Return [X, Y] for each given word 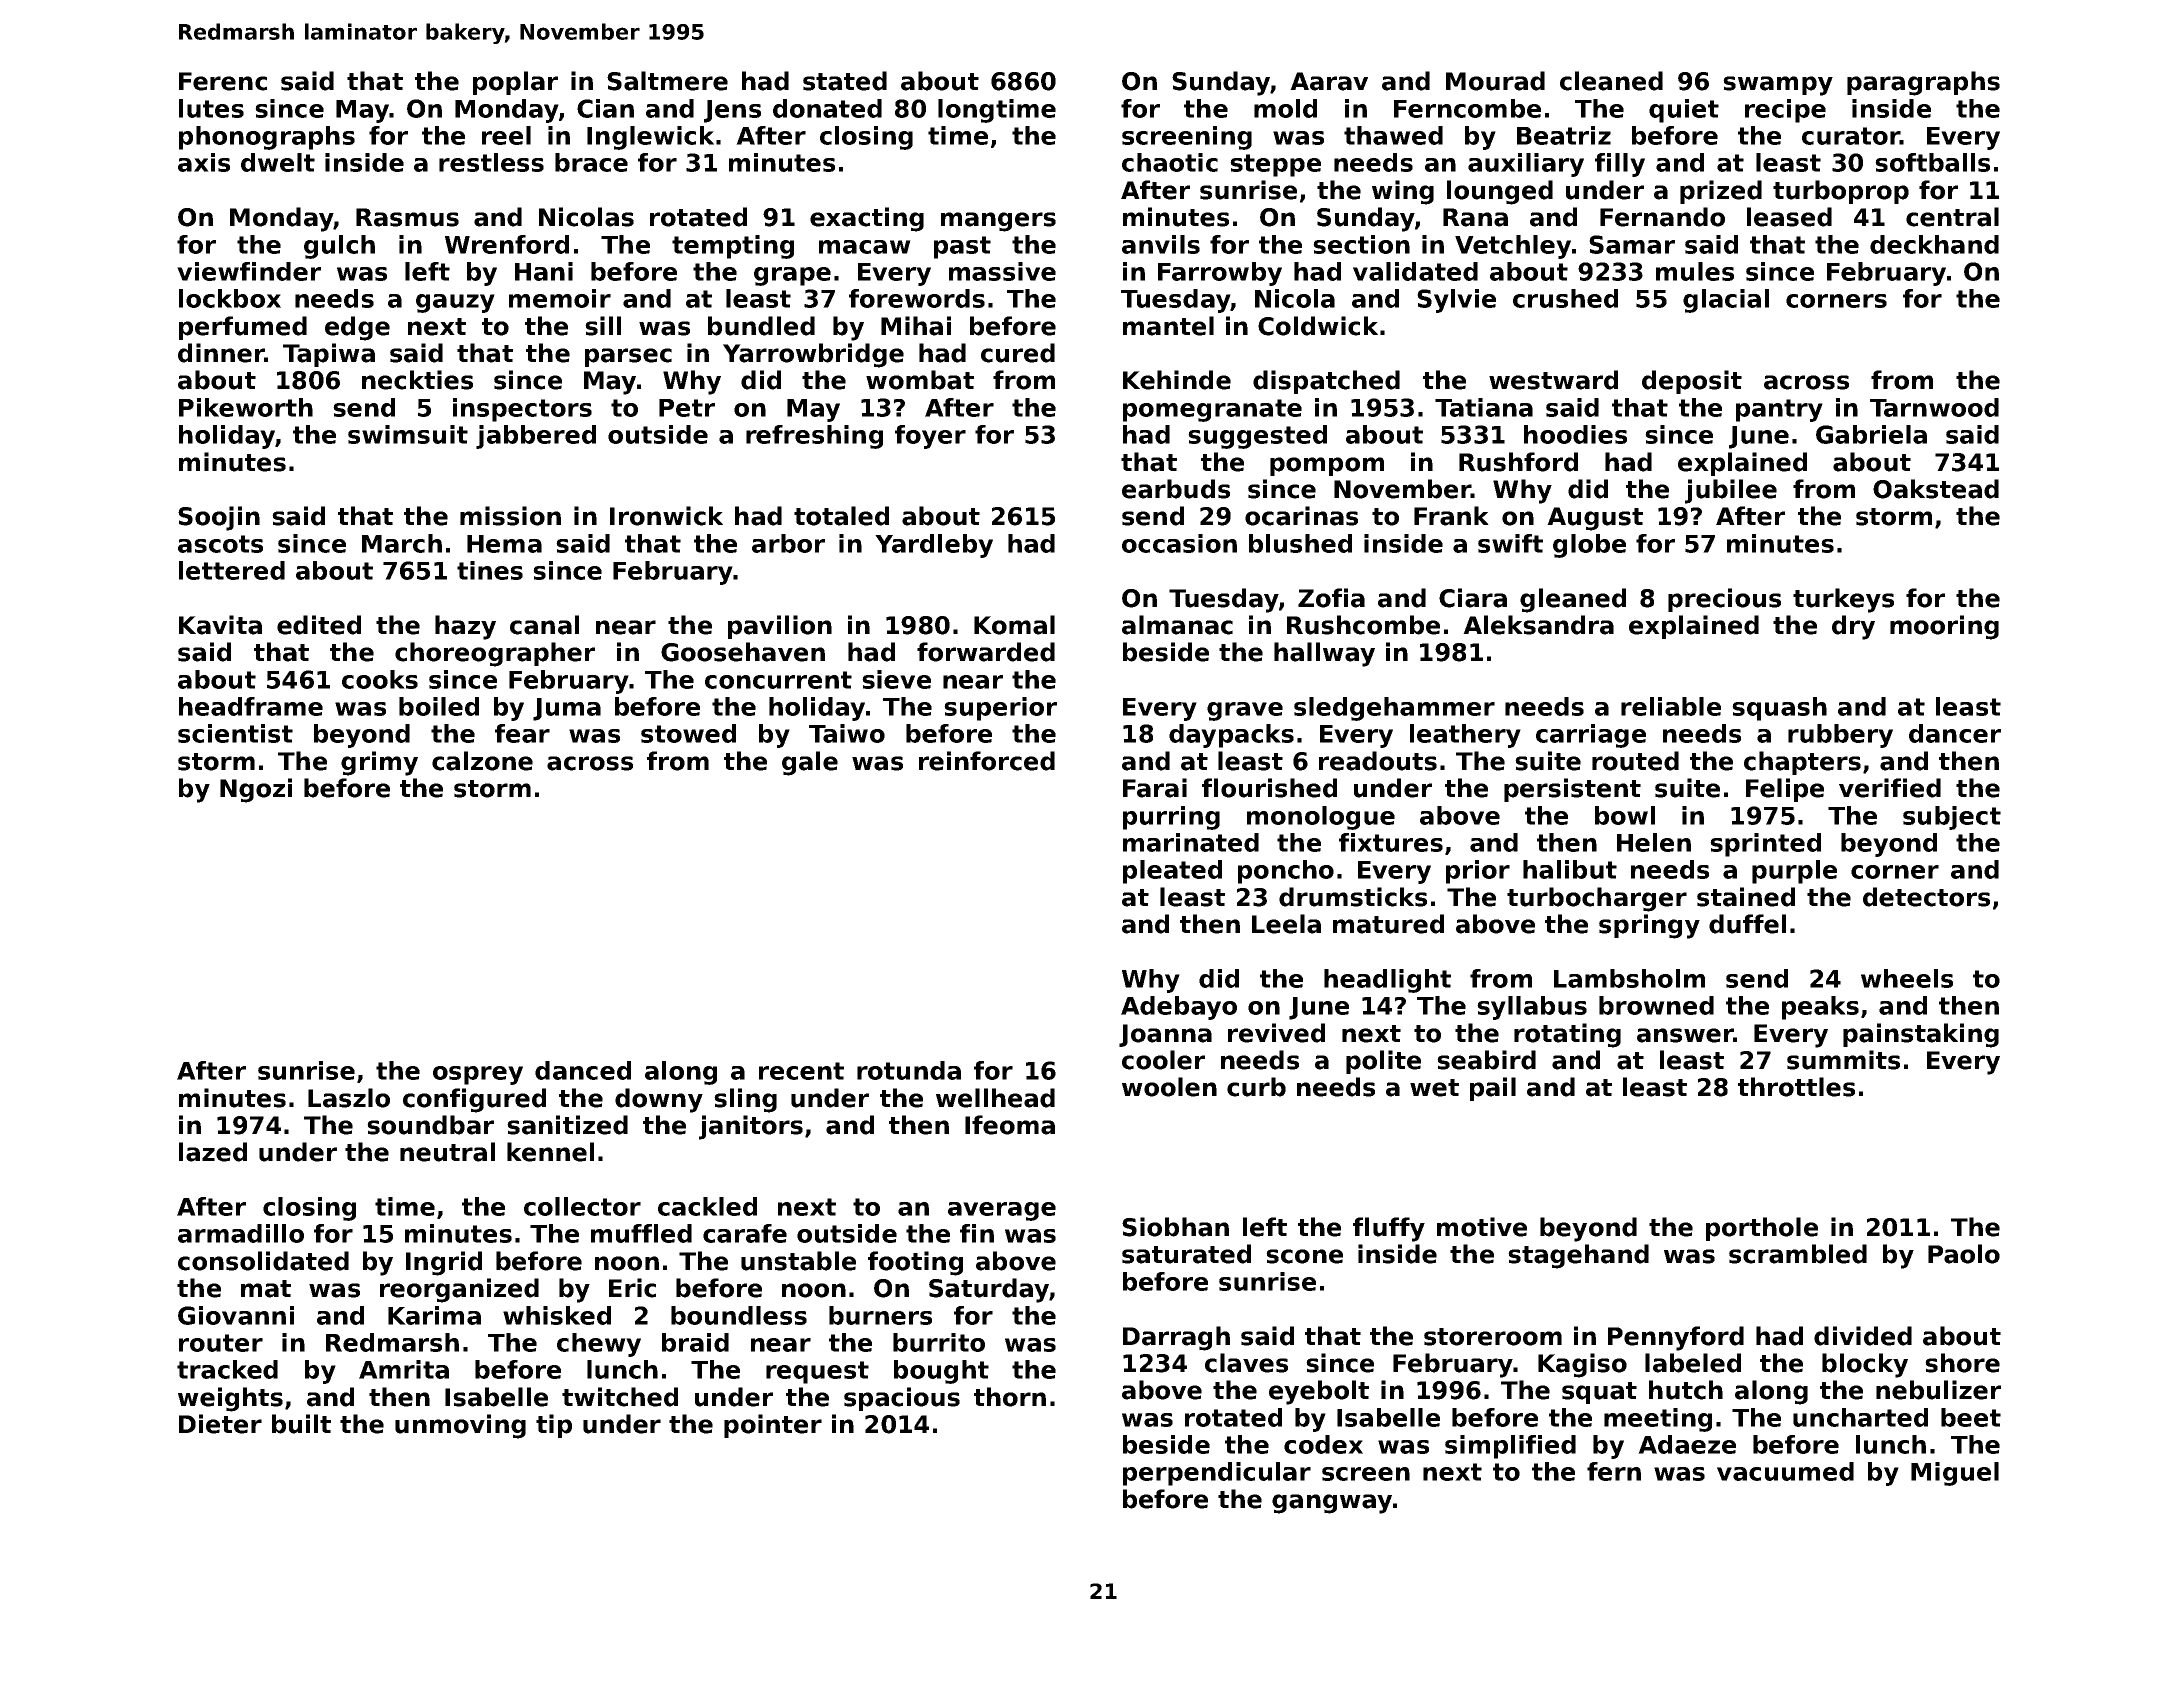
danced [583, 1070]
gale [810, 763]
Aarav [1329, 81]
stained [1746, 897]
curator [1851, 136]
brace [591, 162]
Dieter [220, 1424]
